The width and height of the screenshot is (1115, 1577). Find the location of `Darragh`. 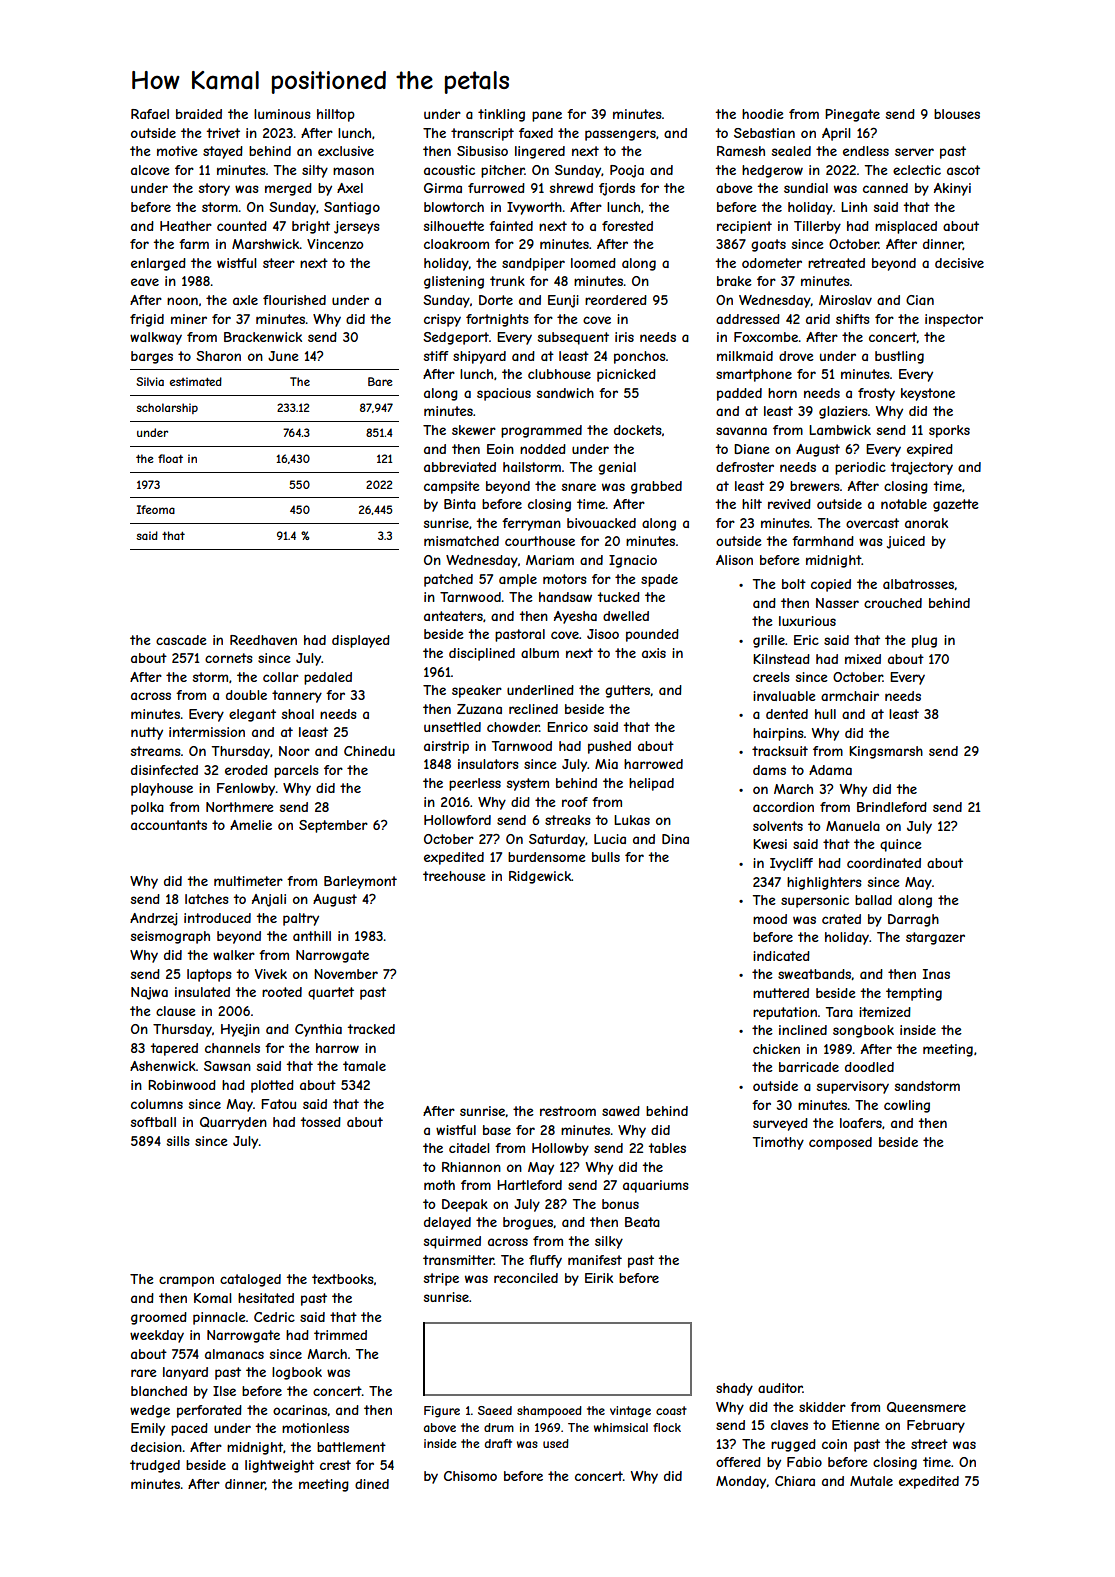

Darragh is located at coordinates (913, 920).
